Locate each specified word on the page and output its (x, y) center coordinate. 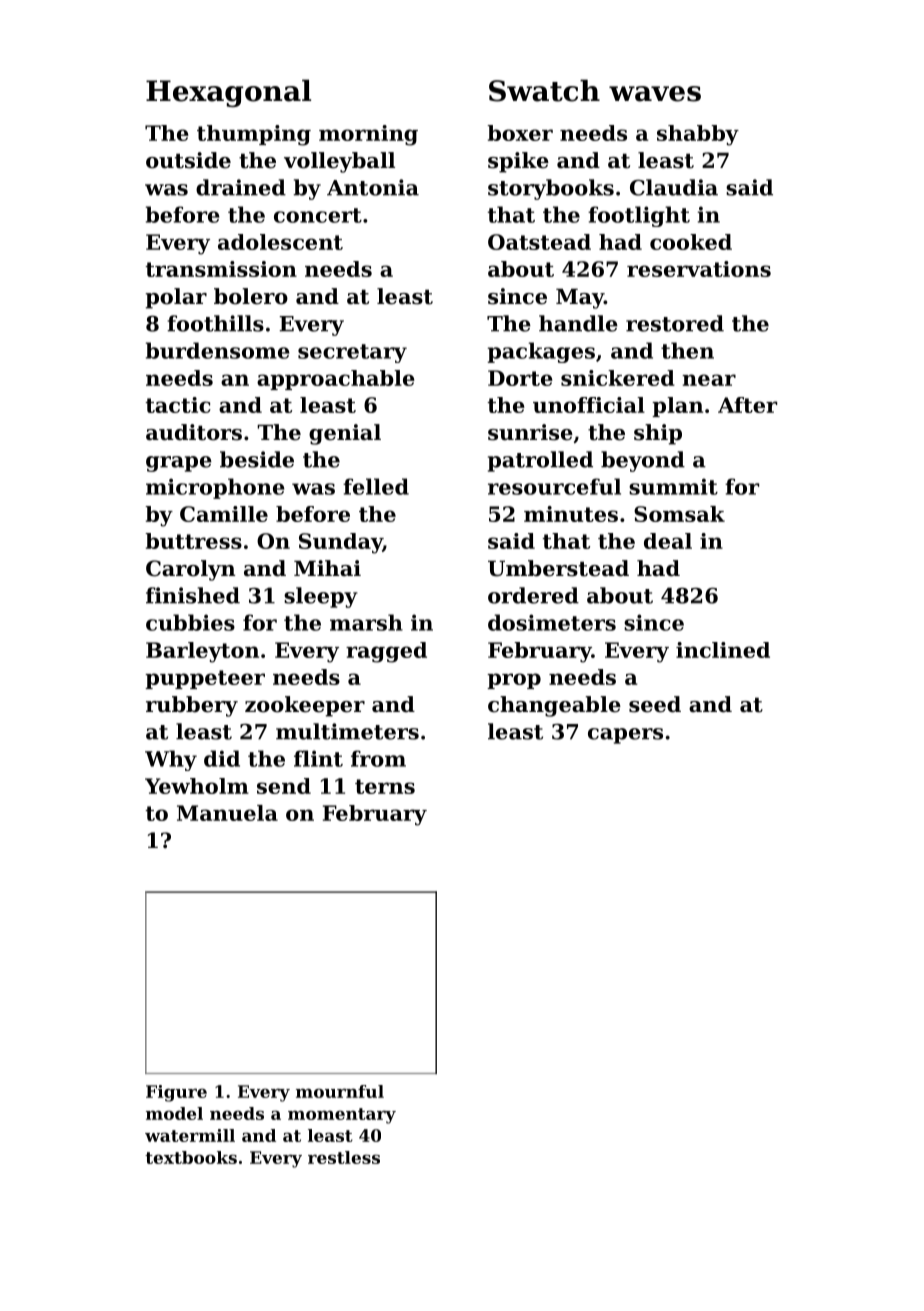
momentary (342, 1116)
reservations (699, 269)
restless (344, 1157)
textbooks (191, 1157)
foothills (215, 323)
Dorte (520, 378)
